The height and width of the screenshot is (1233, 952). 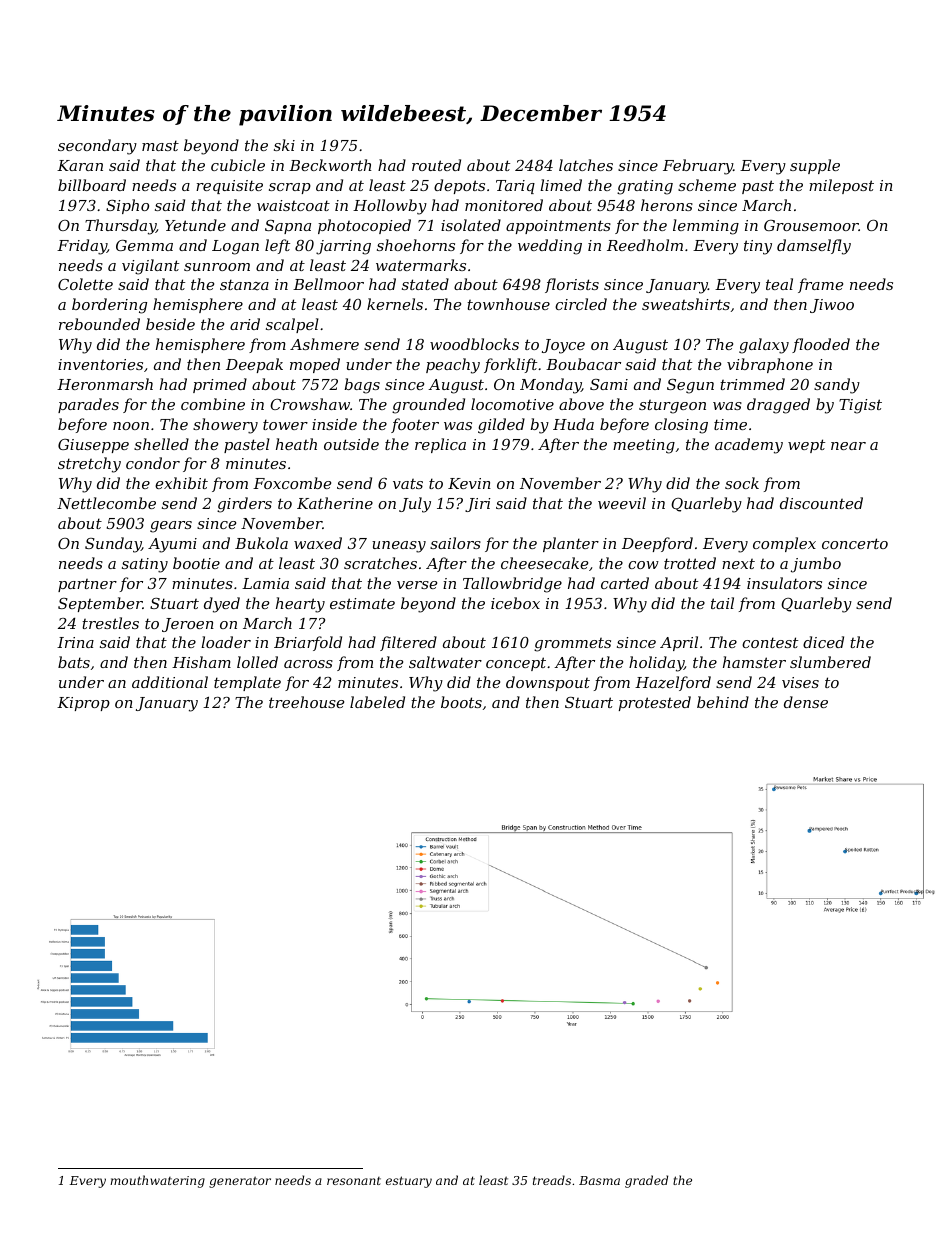 What do you see at coordinates (586, 165) in the screenshot?
I see `latches` at bounding box center [586, 165].
